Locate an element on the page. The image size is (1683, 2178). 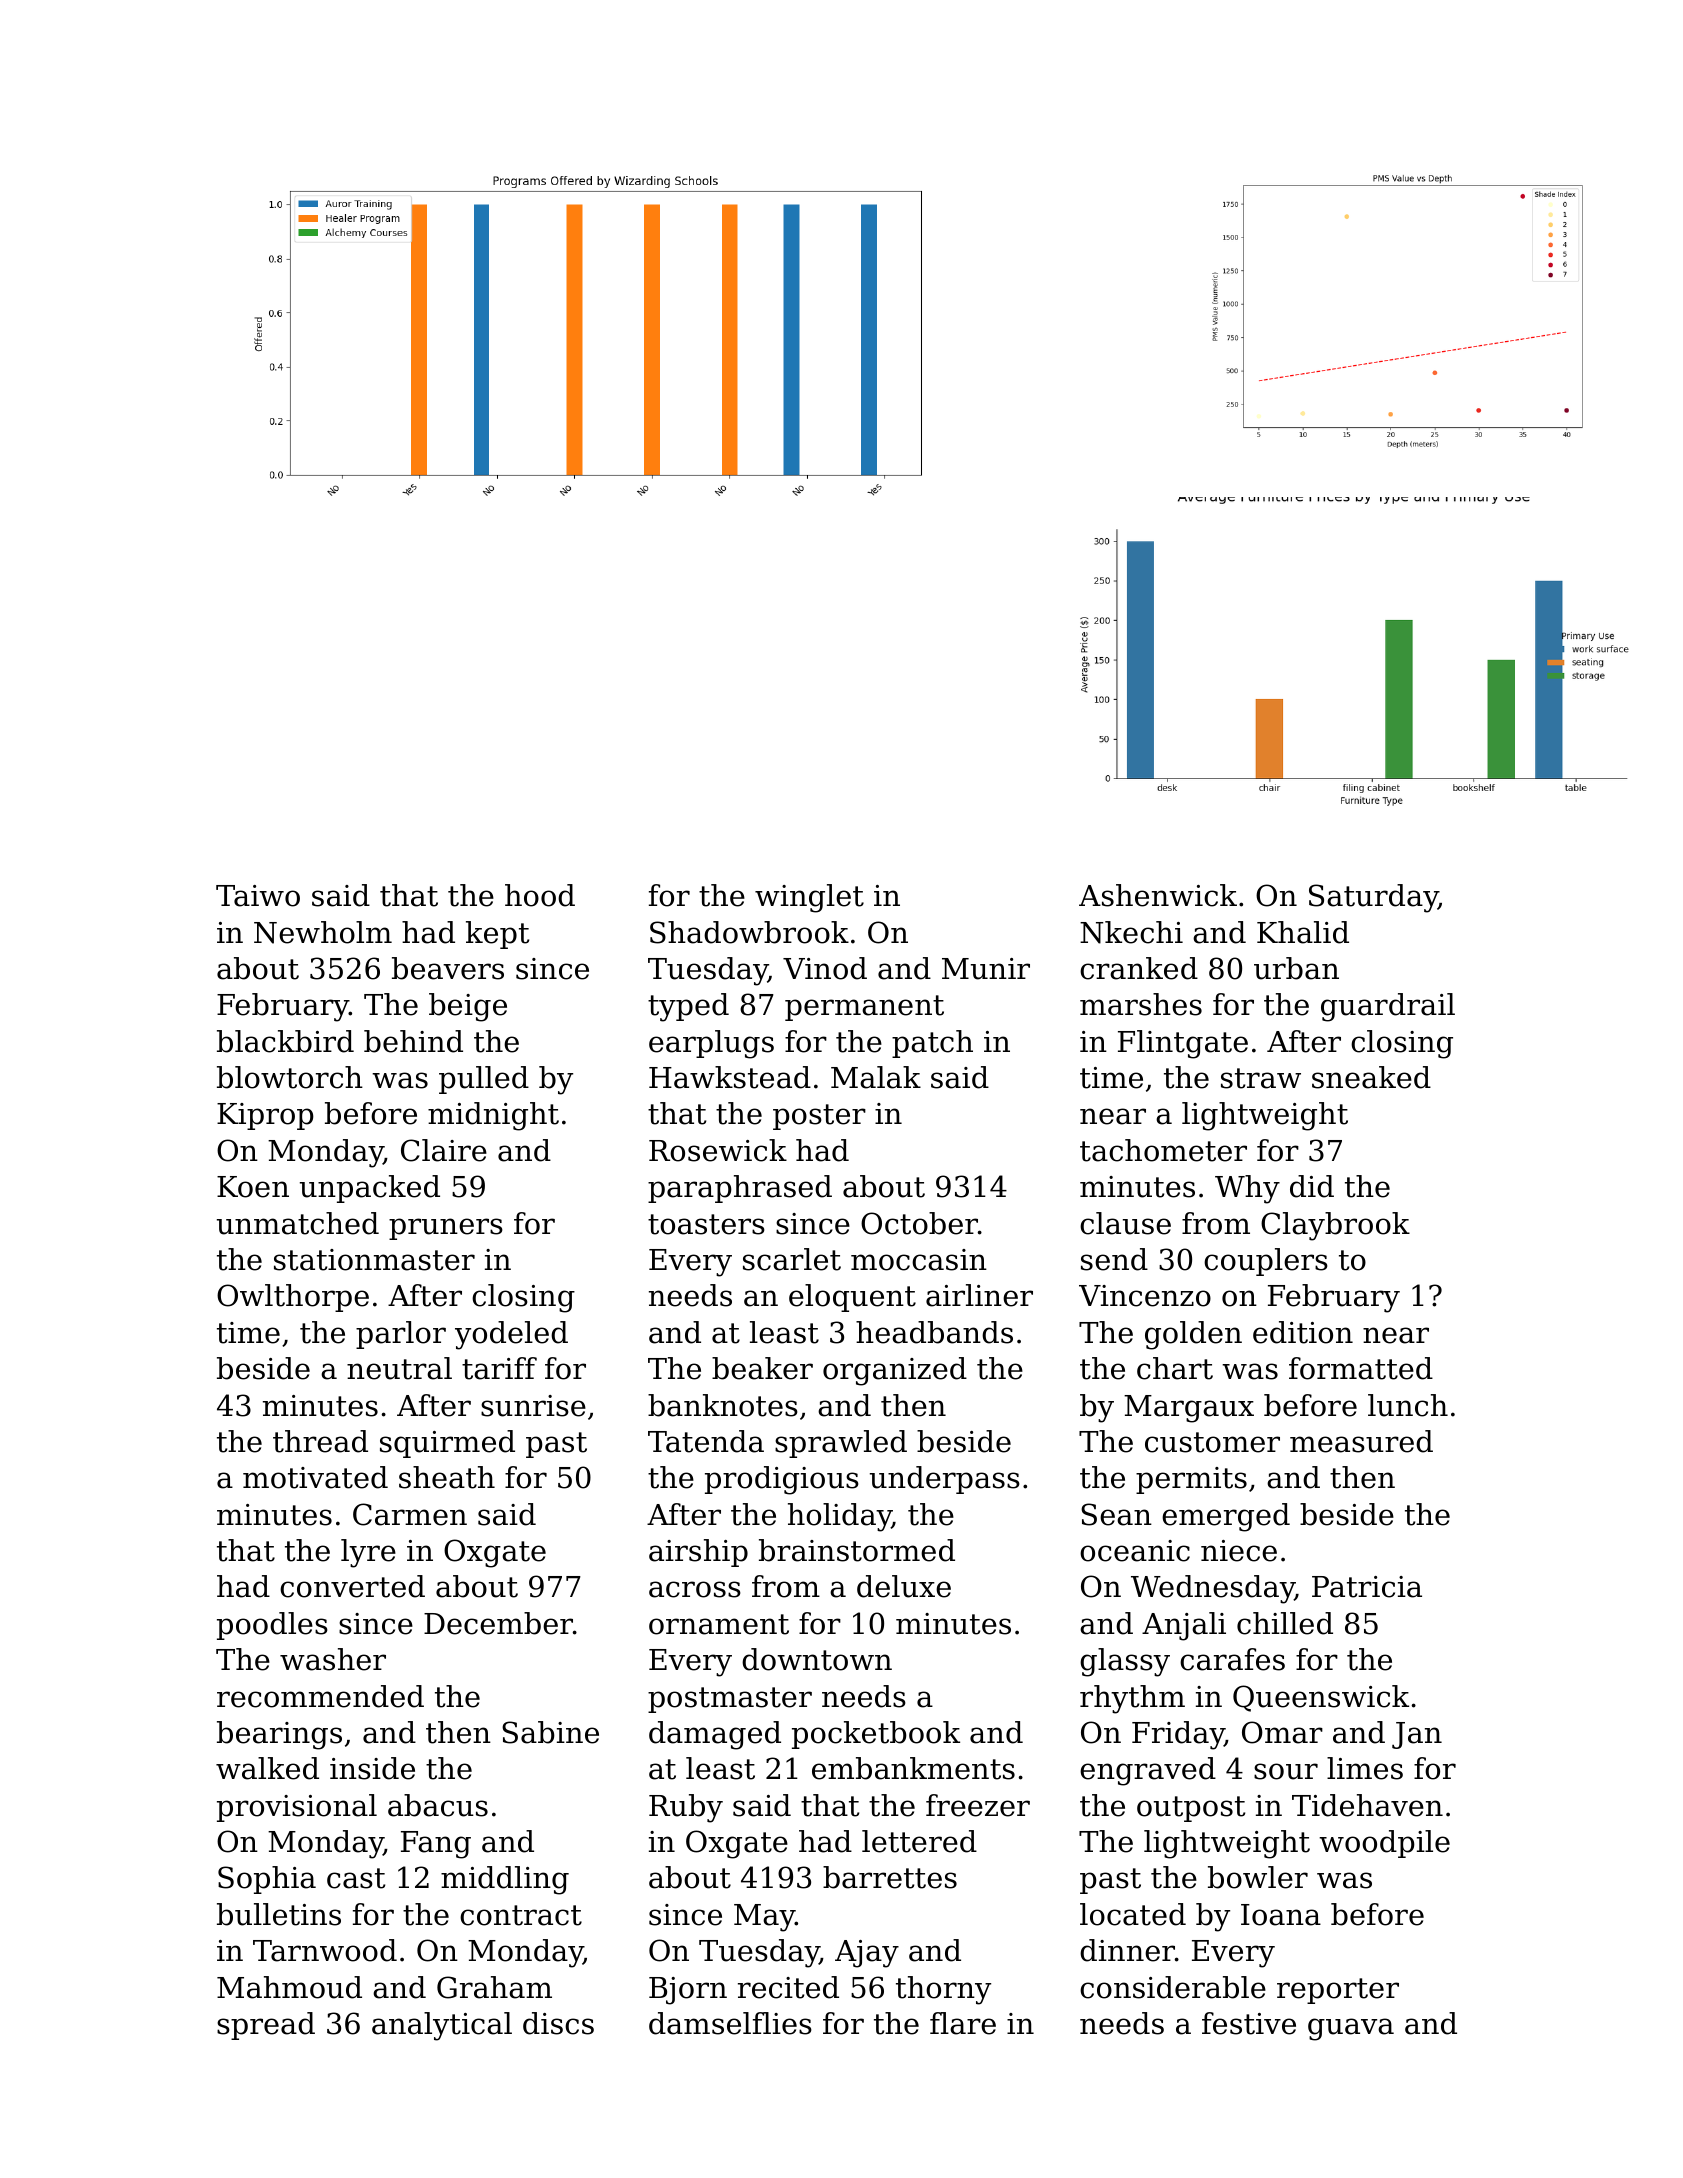
carafes is located at coordinates (1232, 1659).
